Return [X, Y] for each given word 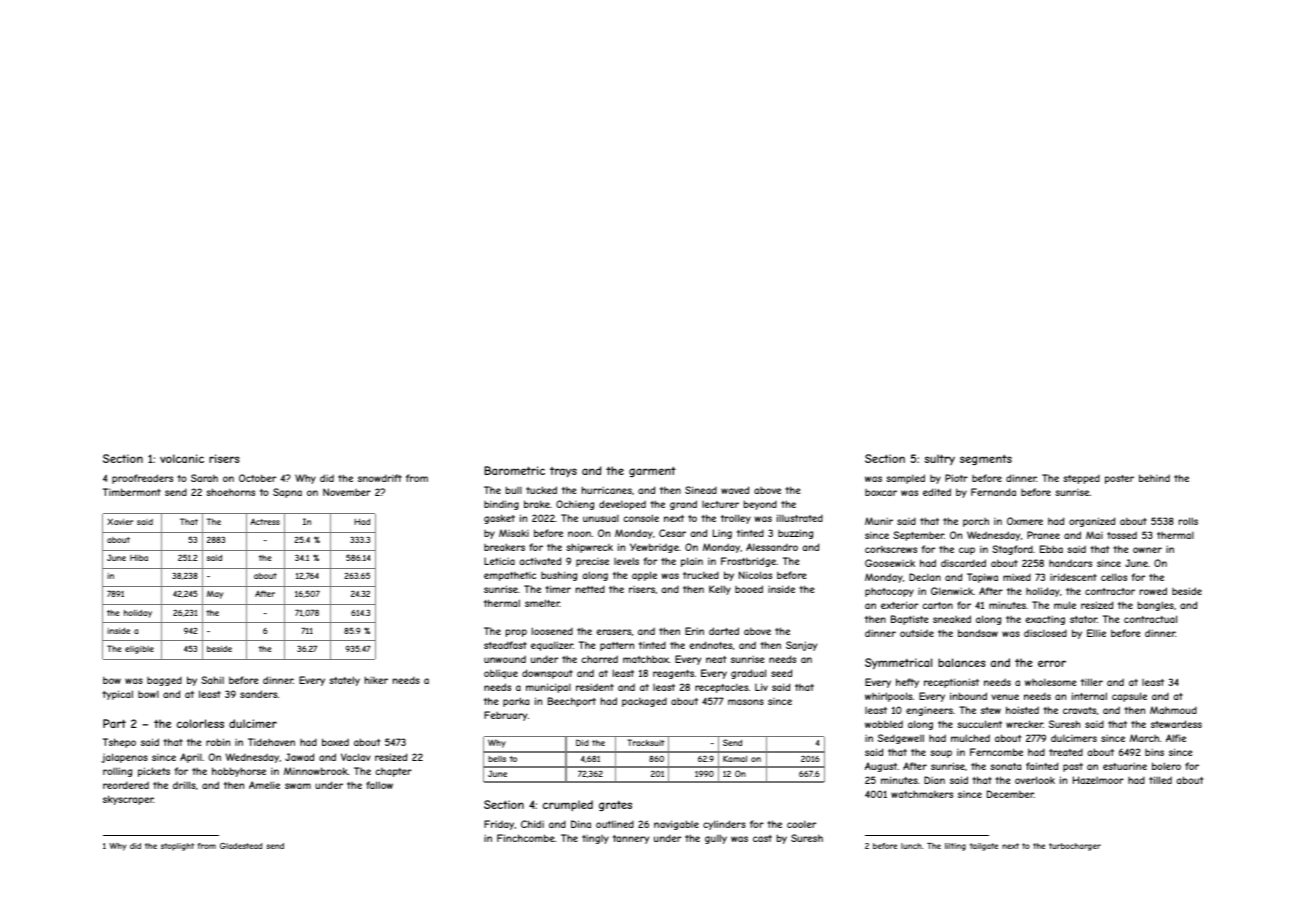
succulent [979, 724]
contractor [1110, 591]
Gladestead [241, 846]
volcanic [182, 458]
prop [516, 633]
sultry [939, 459]
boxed [335, 742]
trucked [701, 575]
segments [986, 459]
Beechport [572, 702]
